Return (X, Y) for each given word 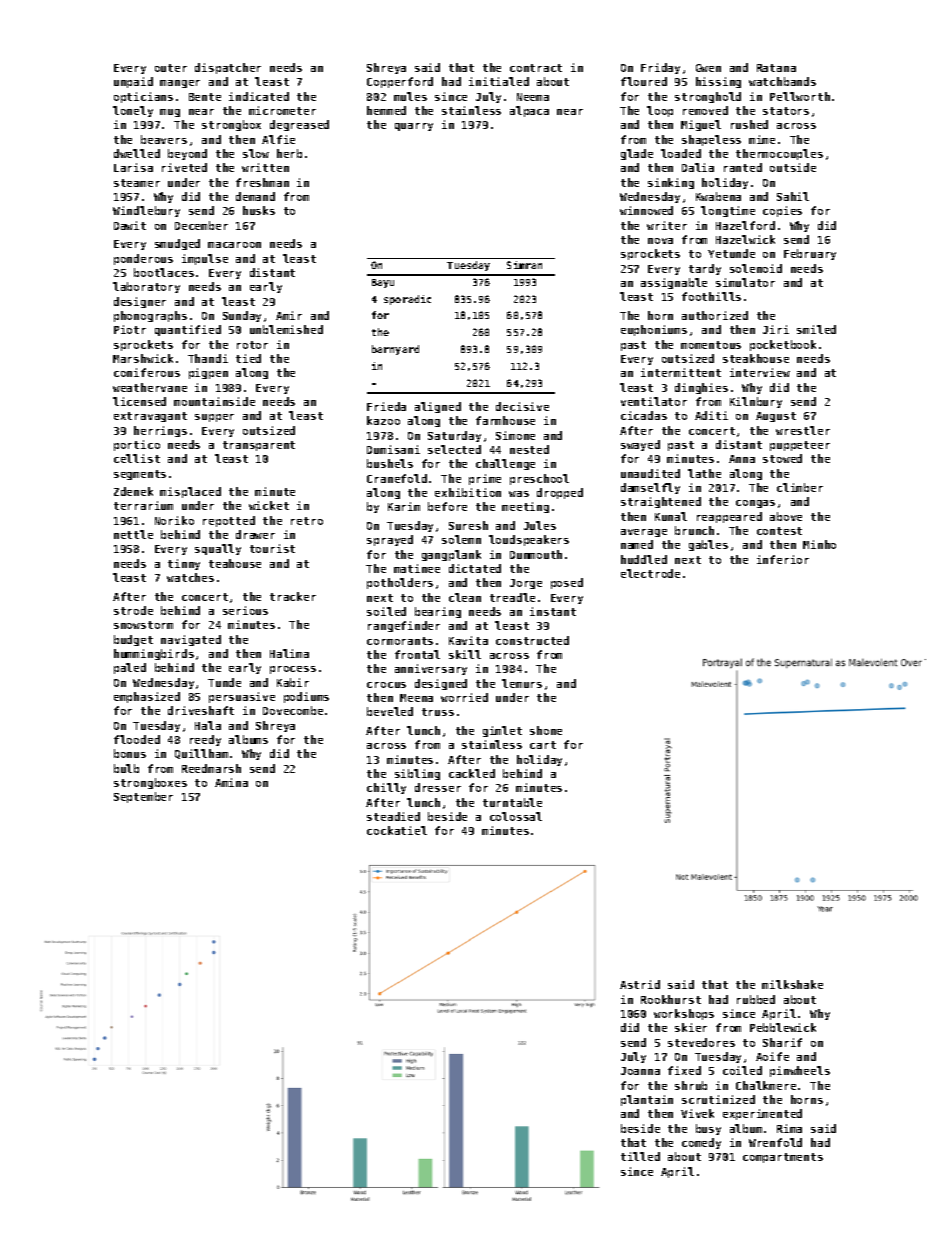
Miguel (701, 125)
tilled (640, 1156)
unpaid (133, 82)
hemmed (386, 110)
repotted (229, 521)
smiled (816, 329)
